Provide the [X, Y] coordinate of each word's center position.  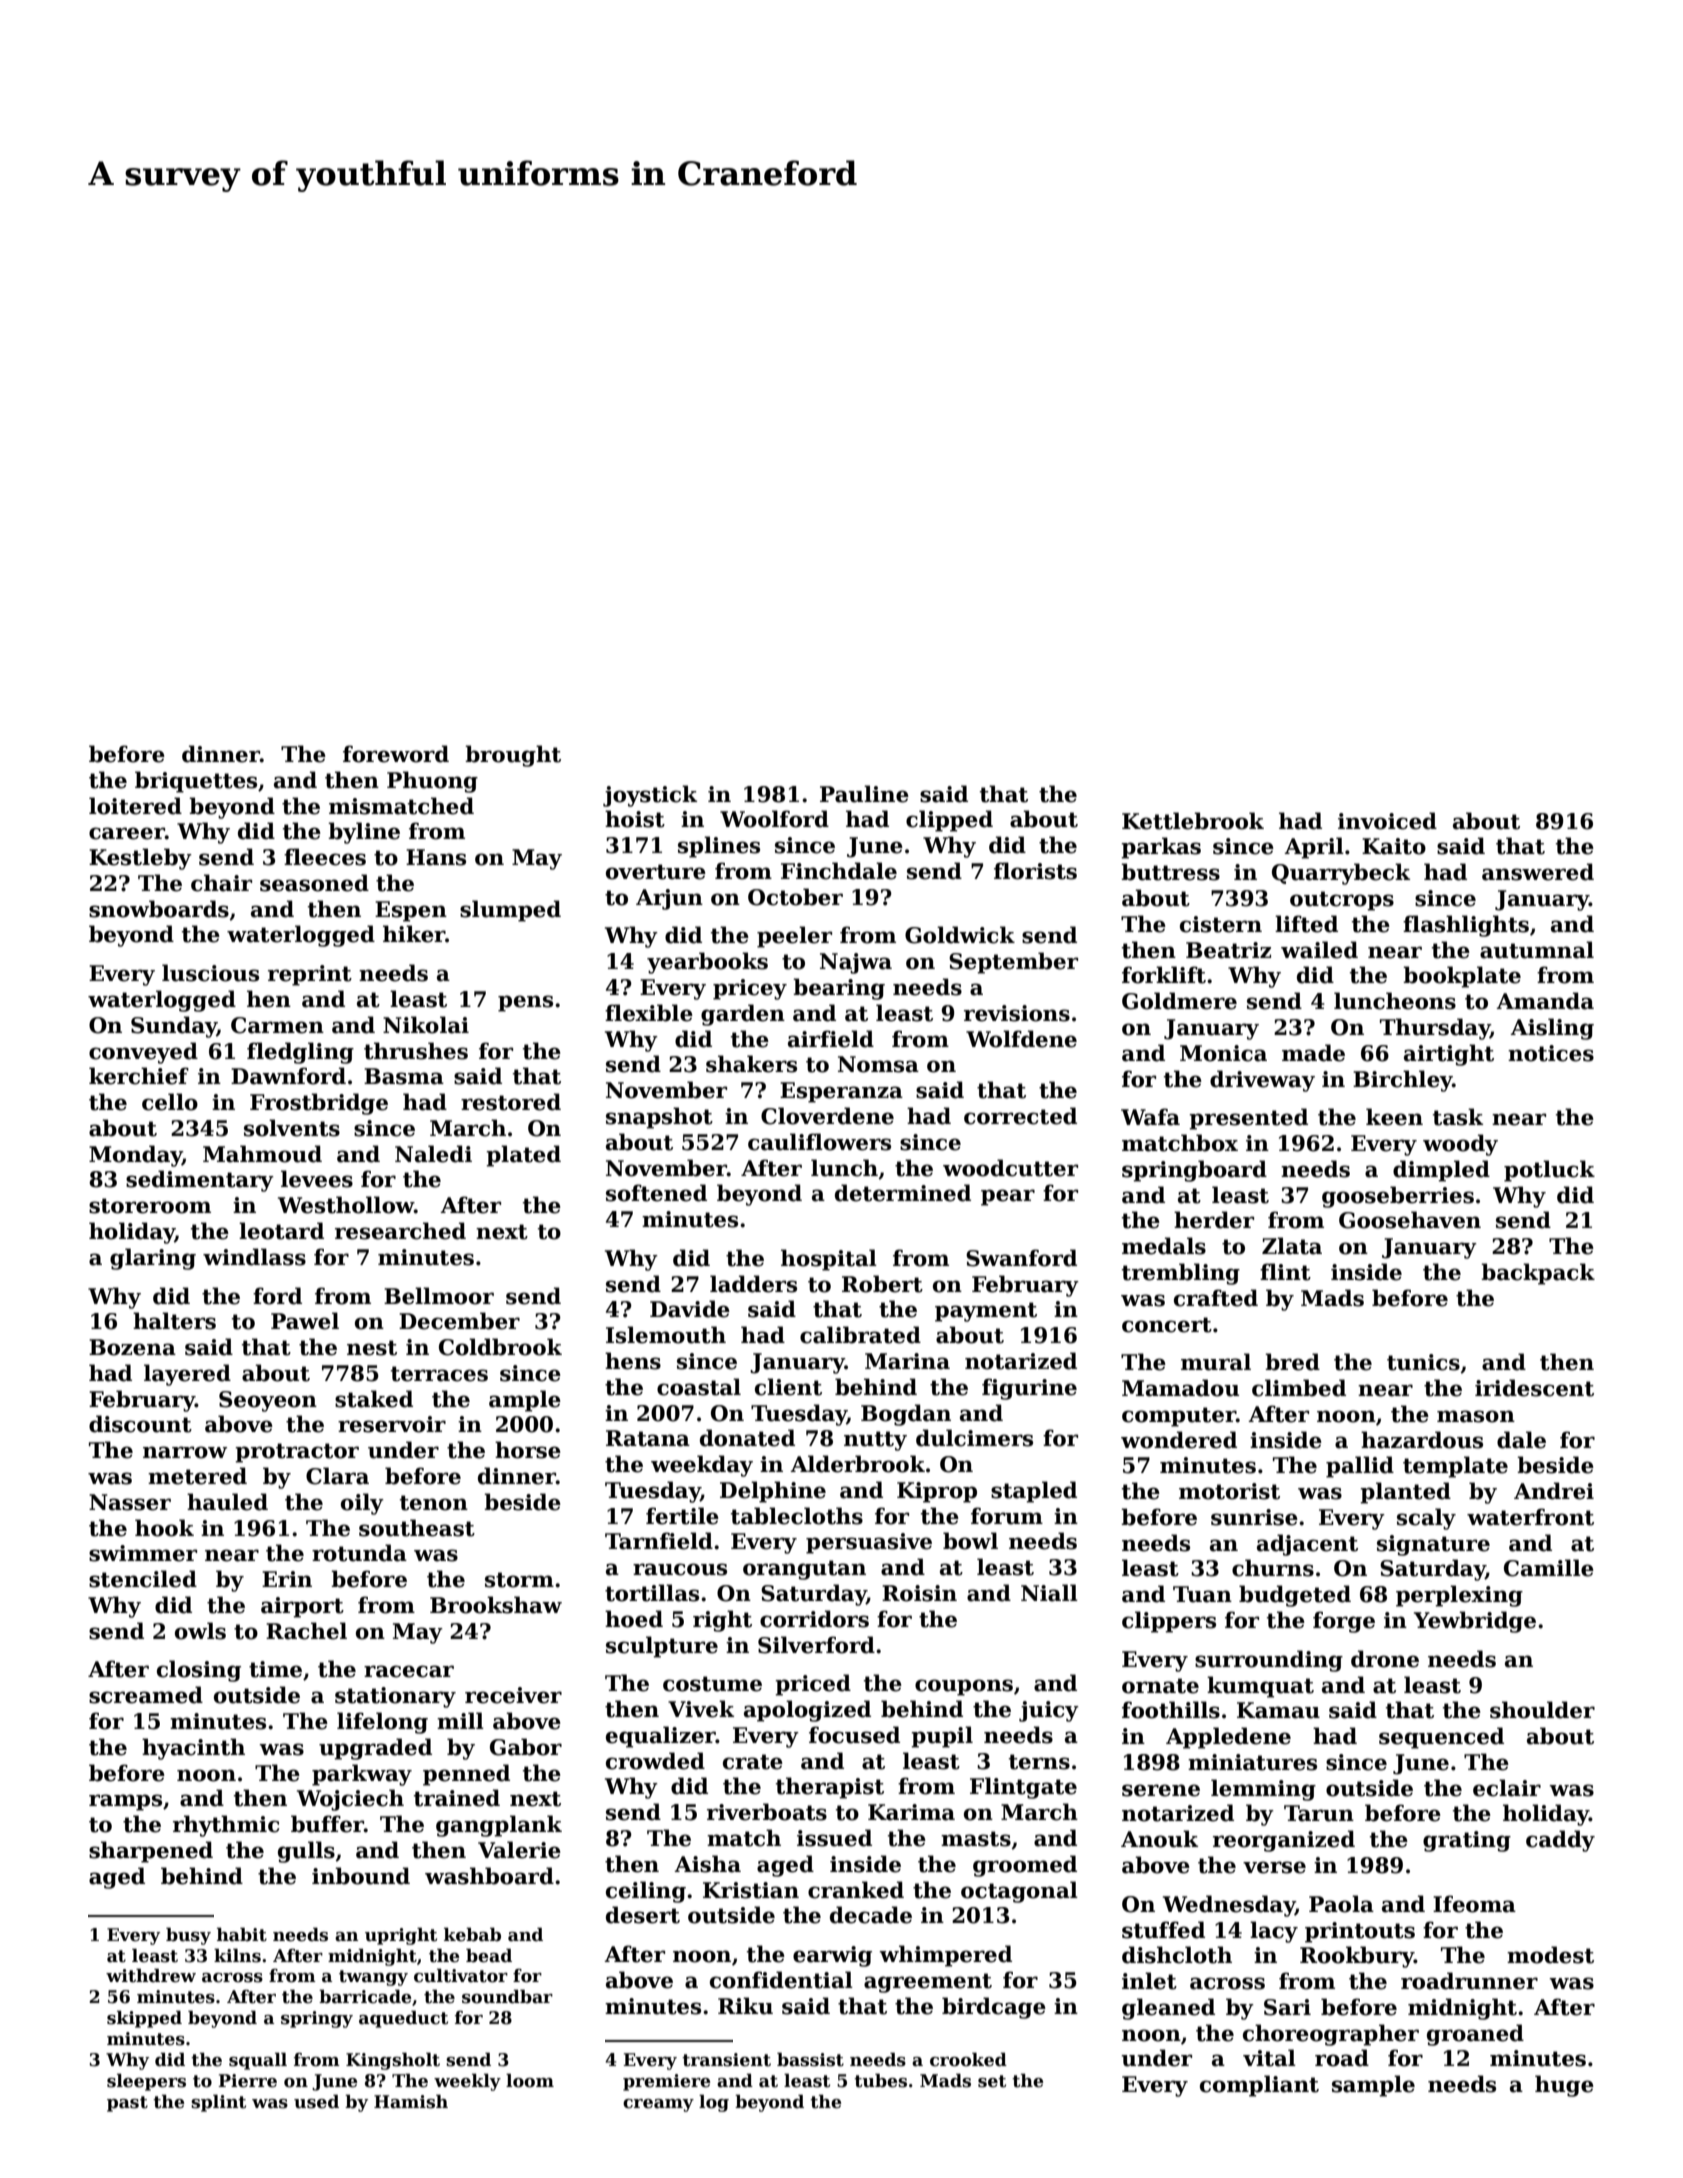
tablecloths [797, 1516]
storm [519, 1580]
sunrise [1254, 1517]
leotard [281, 1231]
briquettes [196, 782]
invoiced [1387, 821]
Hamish [411, 2101]
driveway [1262, 1081]
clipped [949, 821]
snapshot [659, 1118]
